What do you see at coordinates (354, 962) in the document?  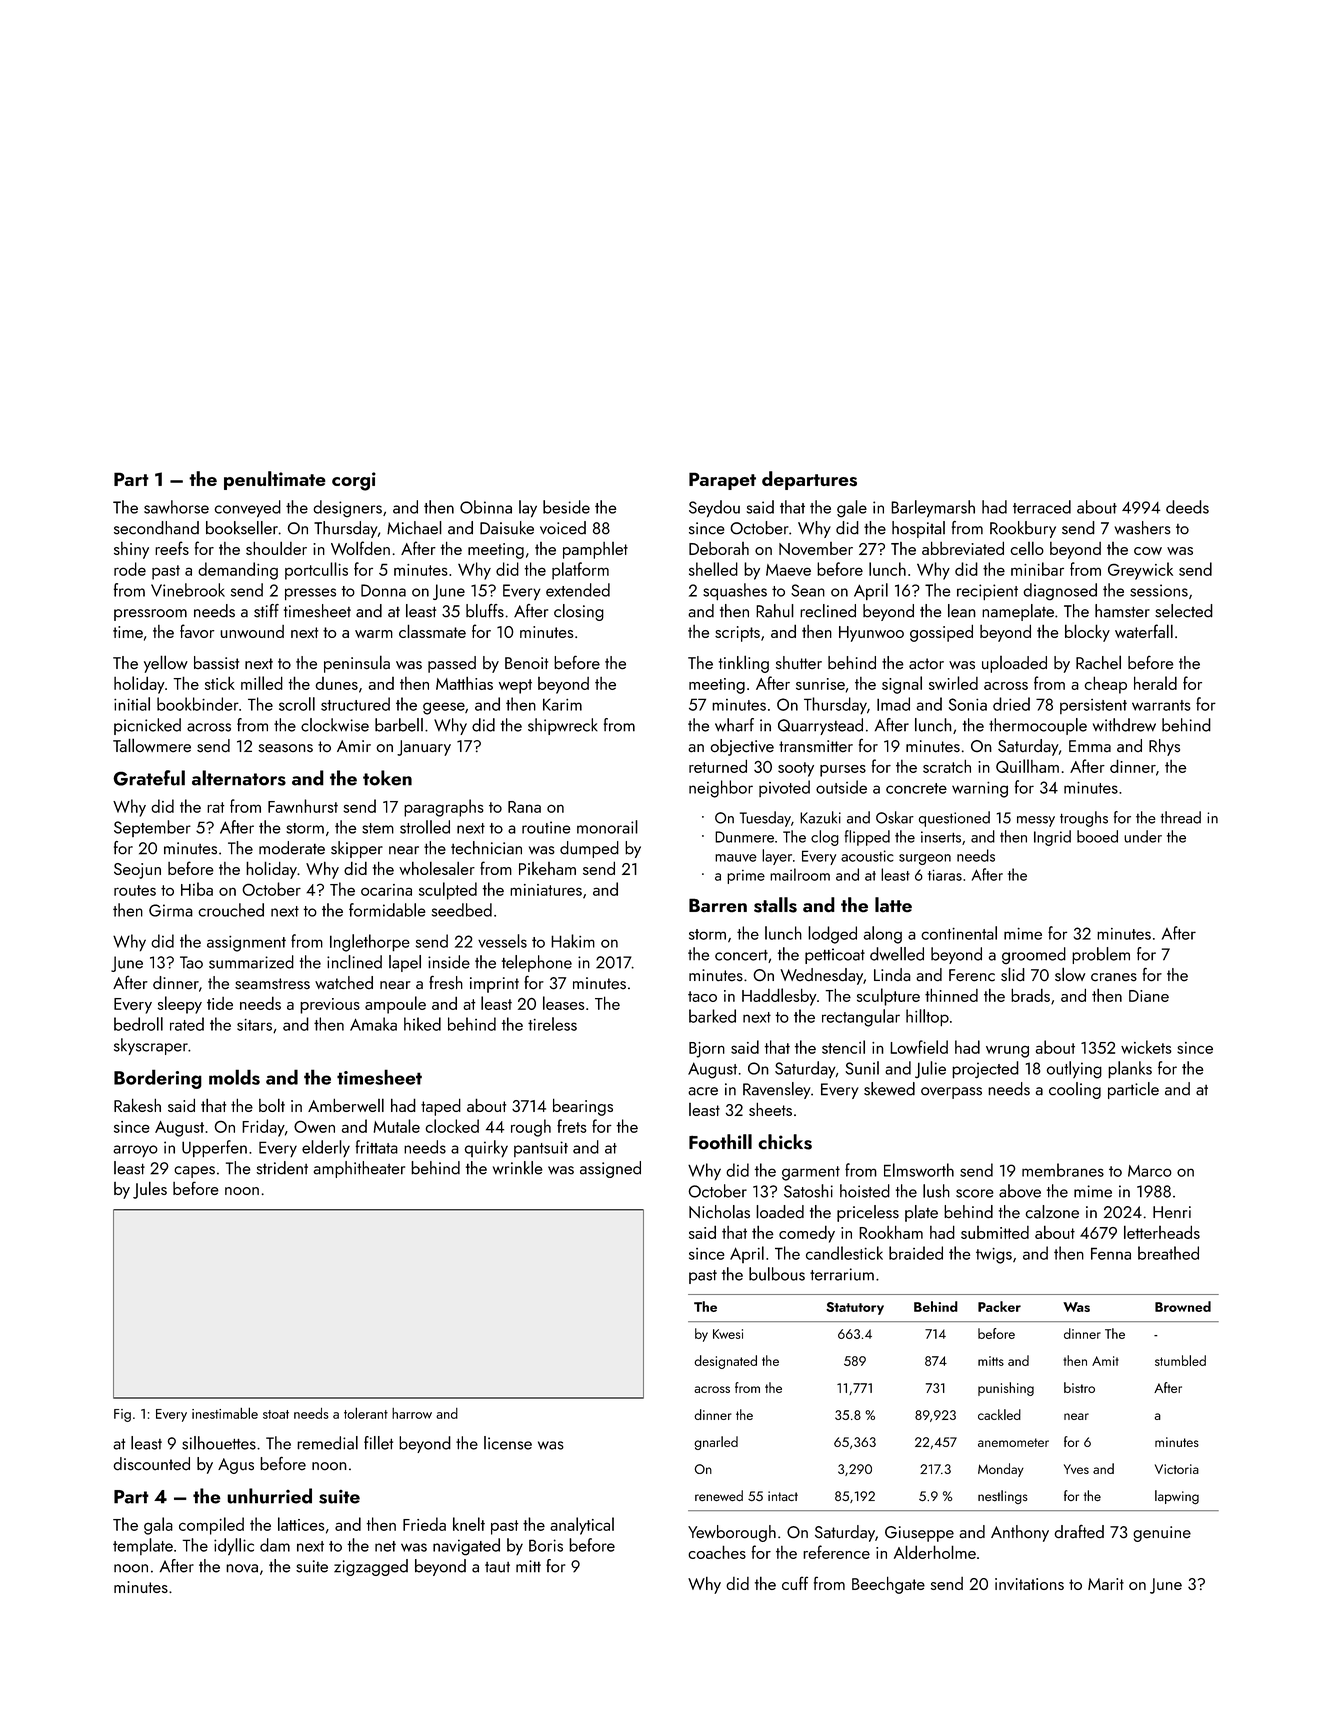 I see `inclined` at bounding box center [354, 962].
